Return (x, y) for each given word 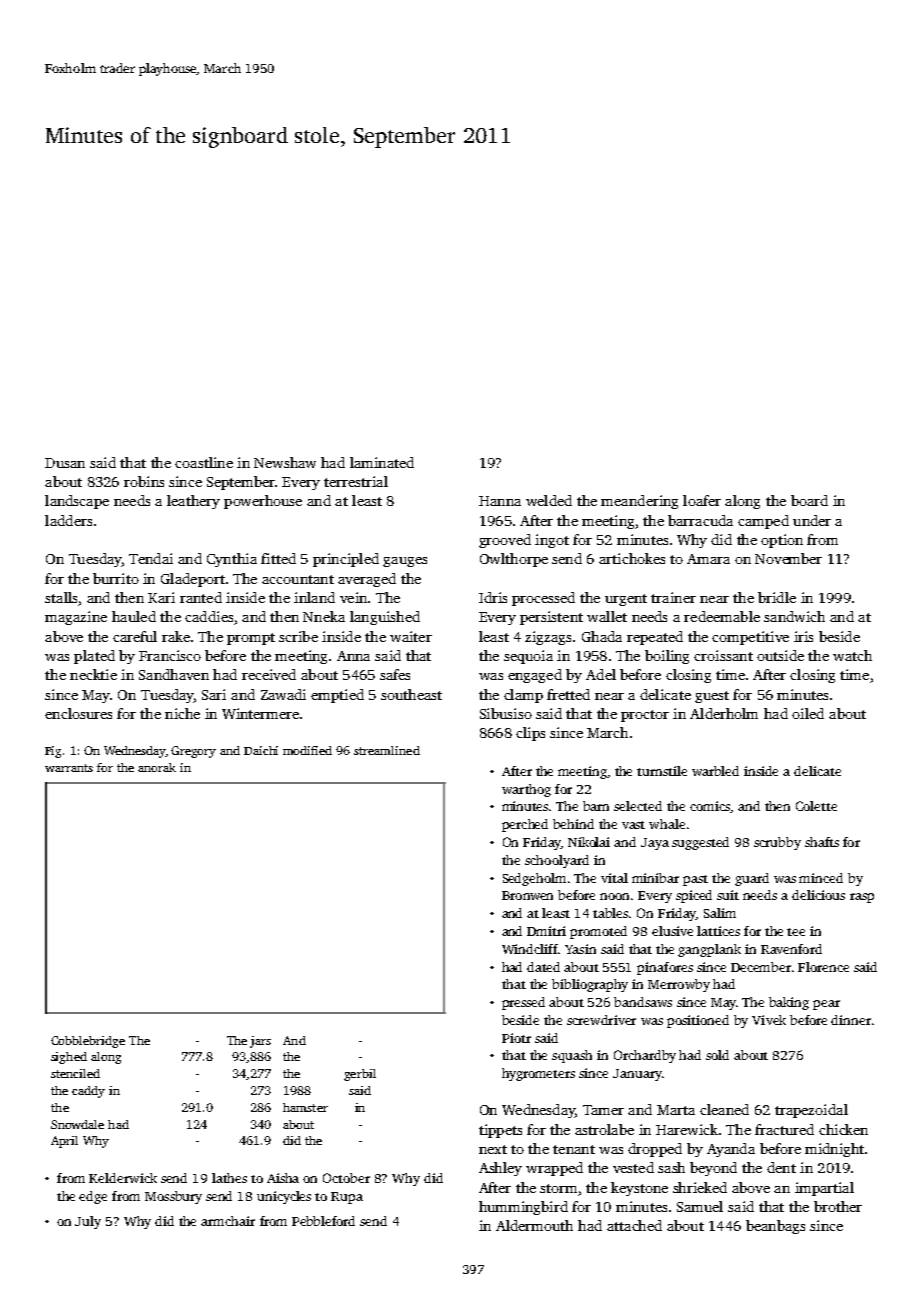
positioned (698, 1021)
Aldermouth (534, 1225)
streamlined (387, 750)
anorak (157, 767)
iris (803, 636)
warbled (715, 771)
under (812, 520)
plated (94, 657)
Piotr (516, 1038)
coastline (204, 462)
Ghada (602, 636)
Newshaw (285, 462)
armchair (228, 1221)
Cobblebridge (88, 1042)
